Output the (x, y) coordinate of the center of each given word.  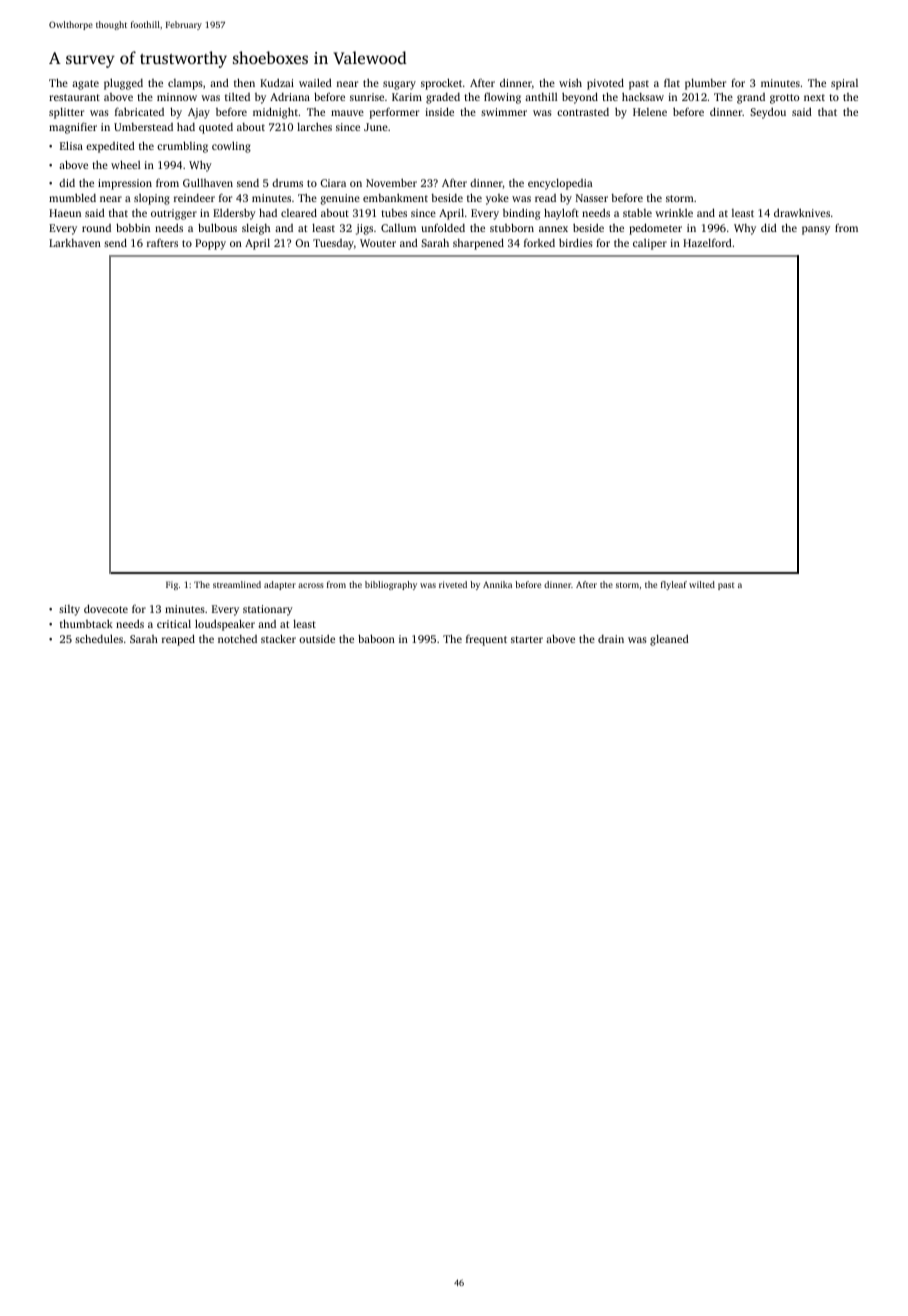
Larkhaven (75, 243)
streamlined (237, 584)
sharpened (478, 244)
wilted (702, 584)
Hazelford (707, 242)
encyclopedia (560, 184)
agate (85, 85)
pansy (816, 230)
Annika (497, 584)
